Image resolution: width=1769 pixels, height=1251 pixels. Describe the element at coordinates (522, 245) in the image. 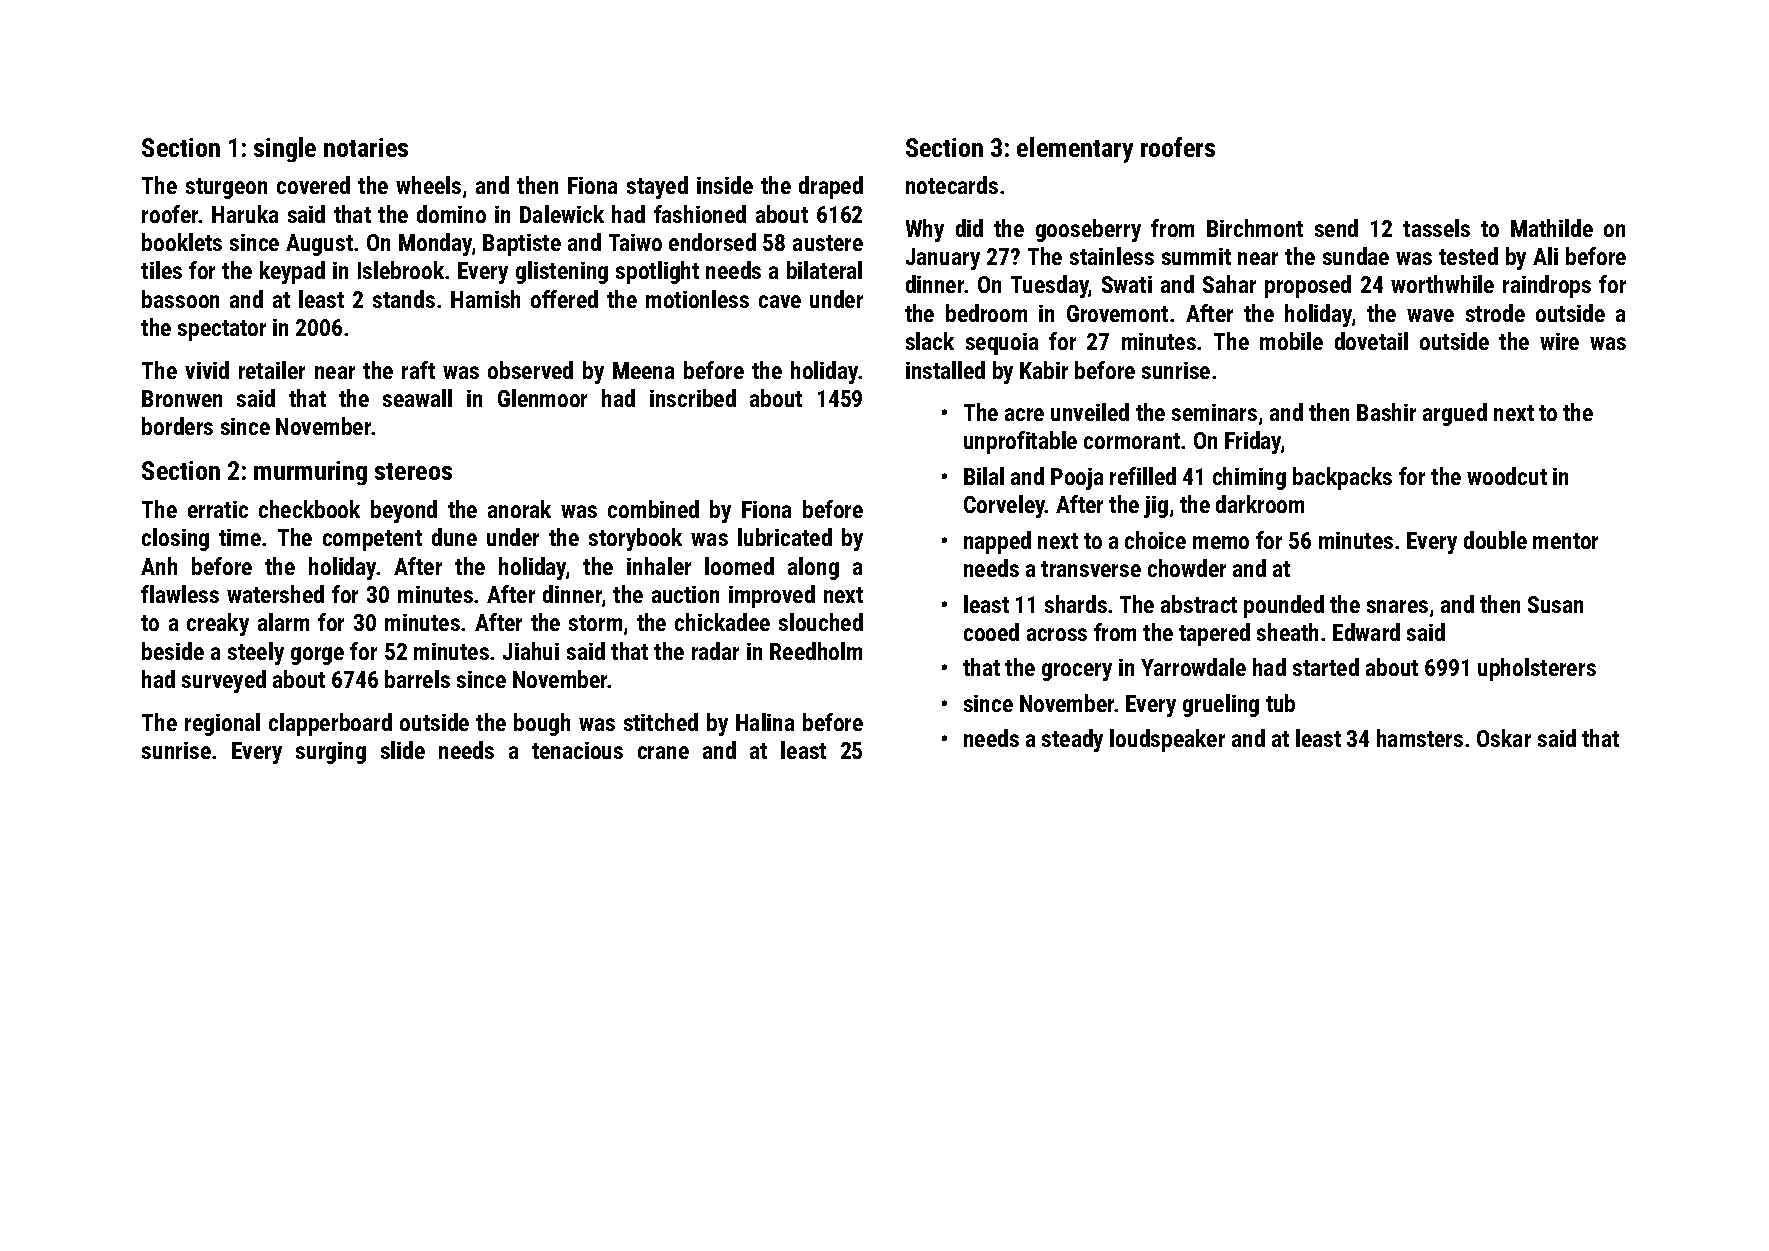

I see `Baptiste` at that location.
